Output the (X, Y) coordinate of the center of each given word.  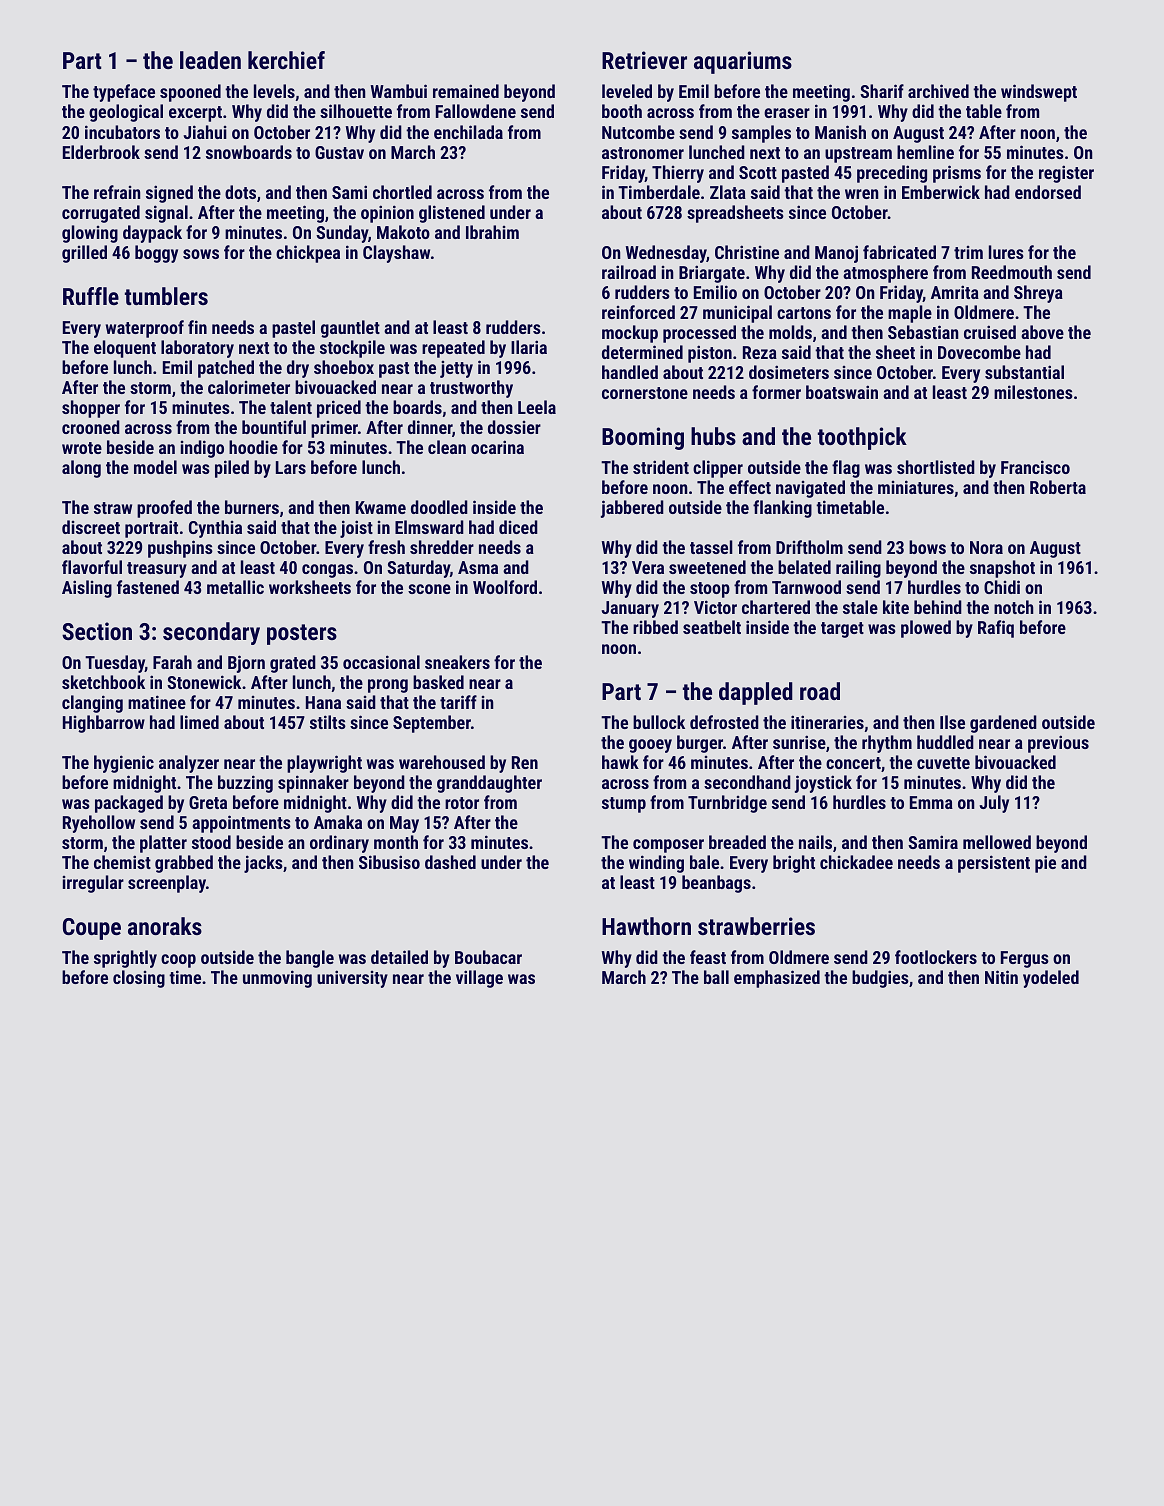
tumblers (166, 296)
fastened (148, 587)
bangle (310, 959)
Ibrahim (492, 232)
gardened (1003, 724)
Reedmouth (1012, 272)
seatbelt (712, 627)
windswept (1039, 93)
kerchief (286, 60)
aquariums (743, 62)
